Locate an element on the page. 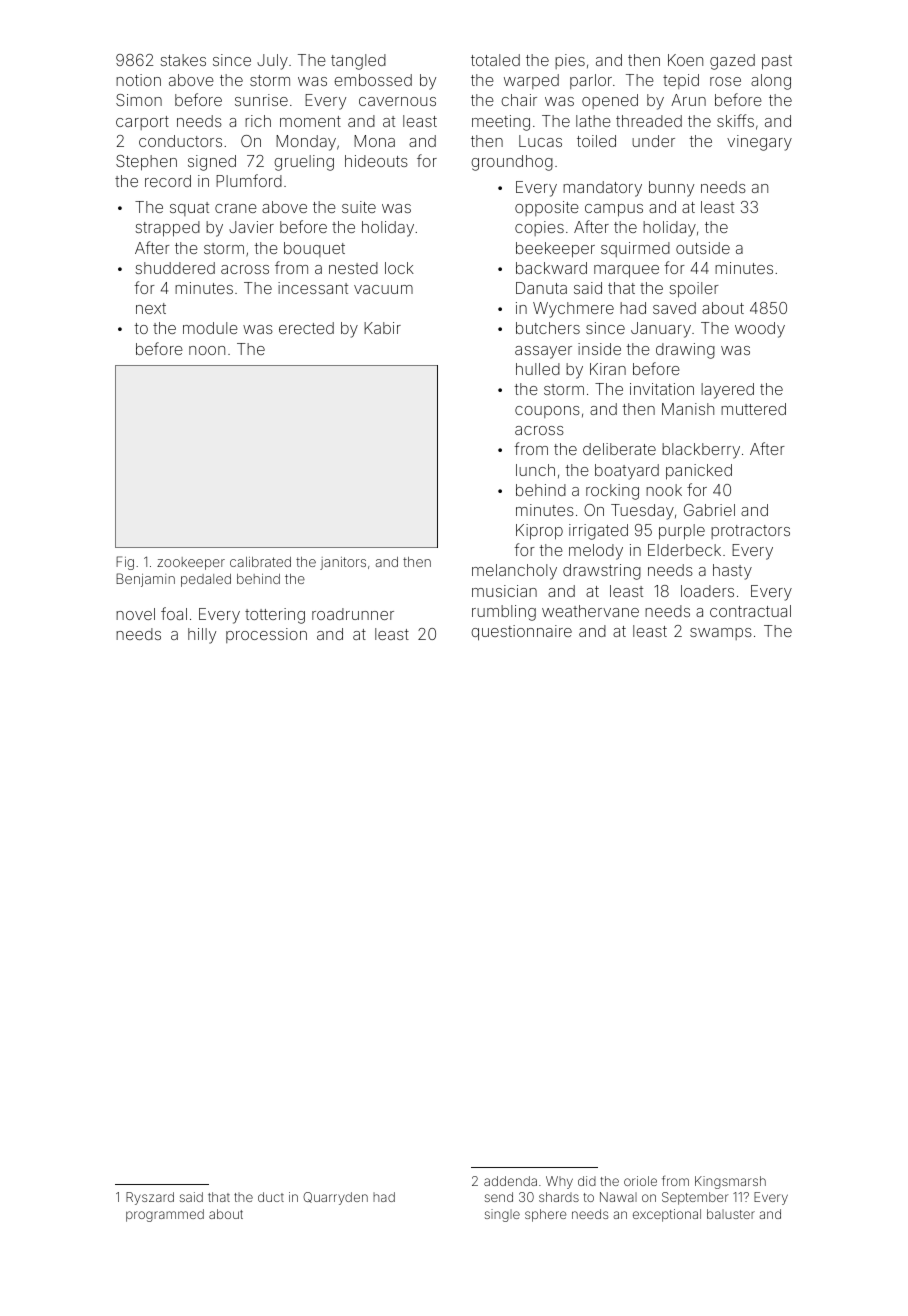 The height and width of the document is (1316, 908). calibrated is located at coordinates (260, 562).
